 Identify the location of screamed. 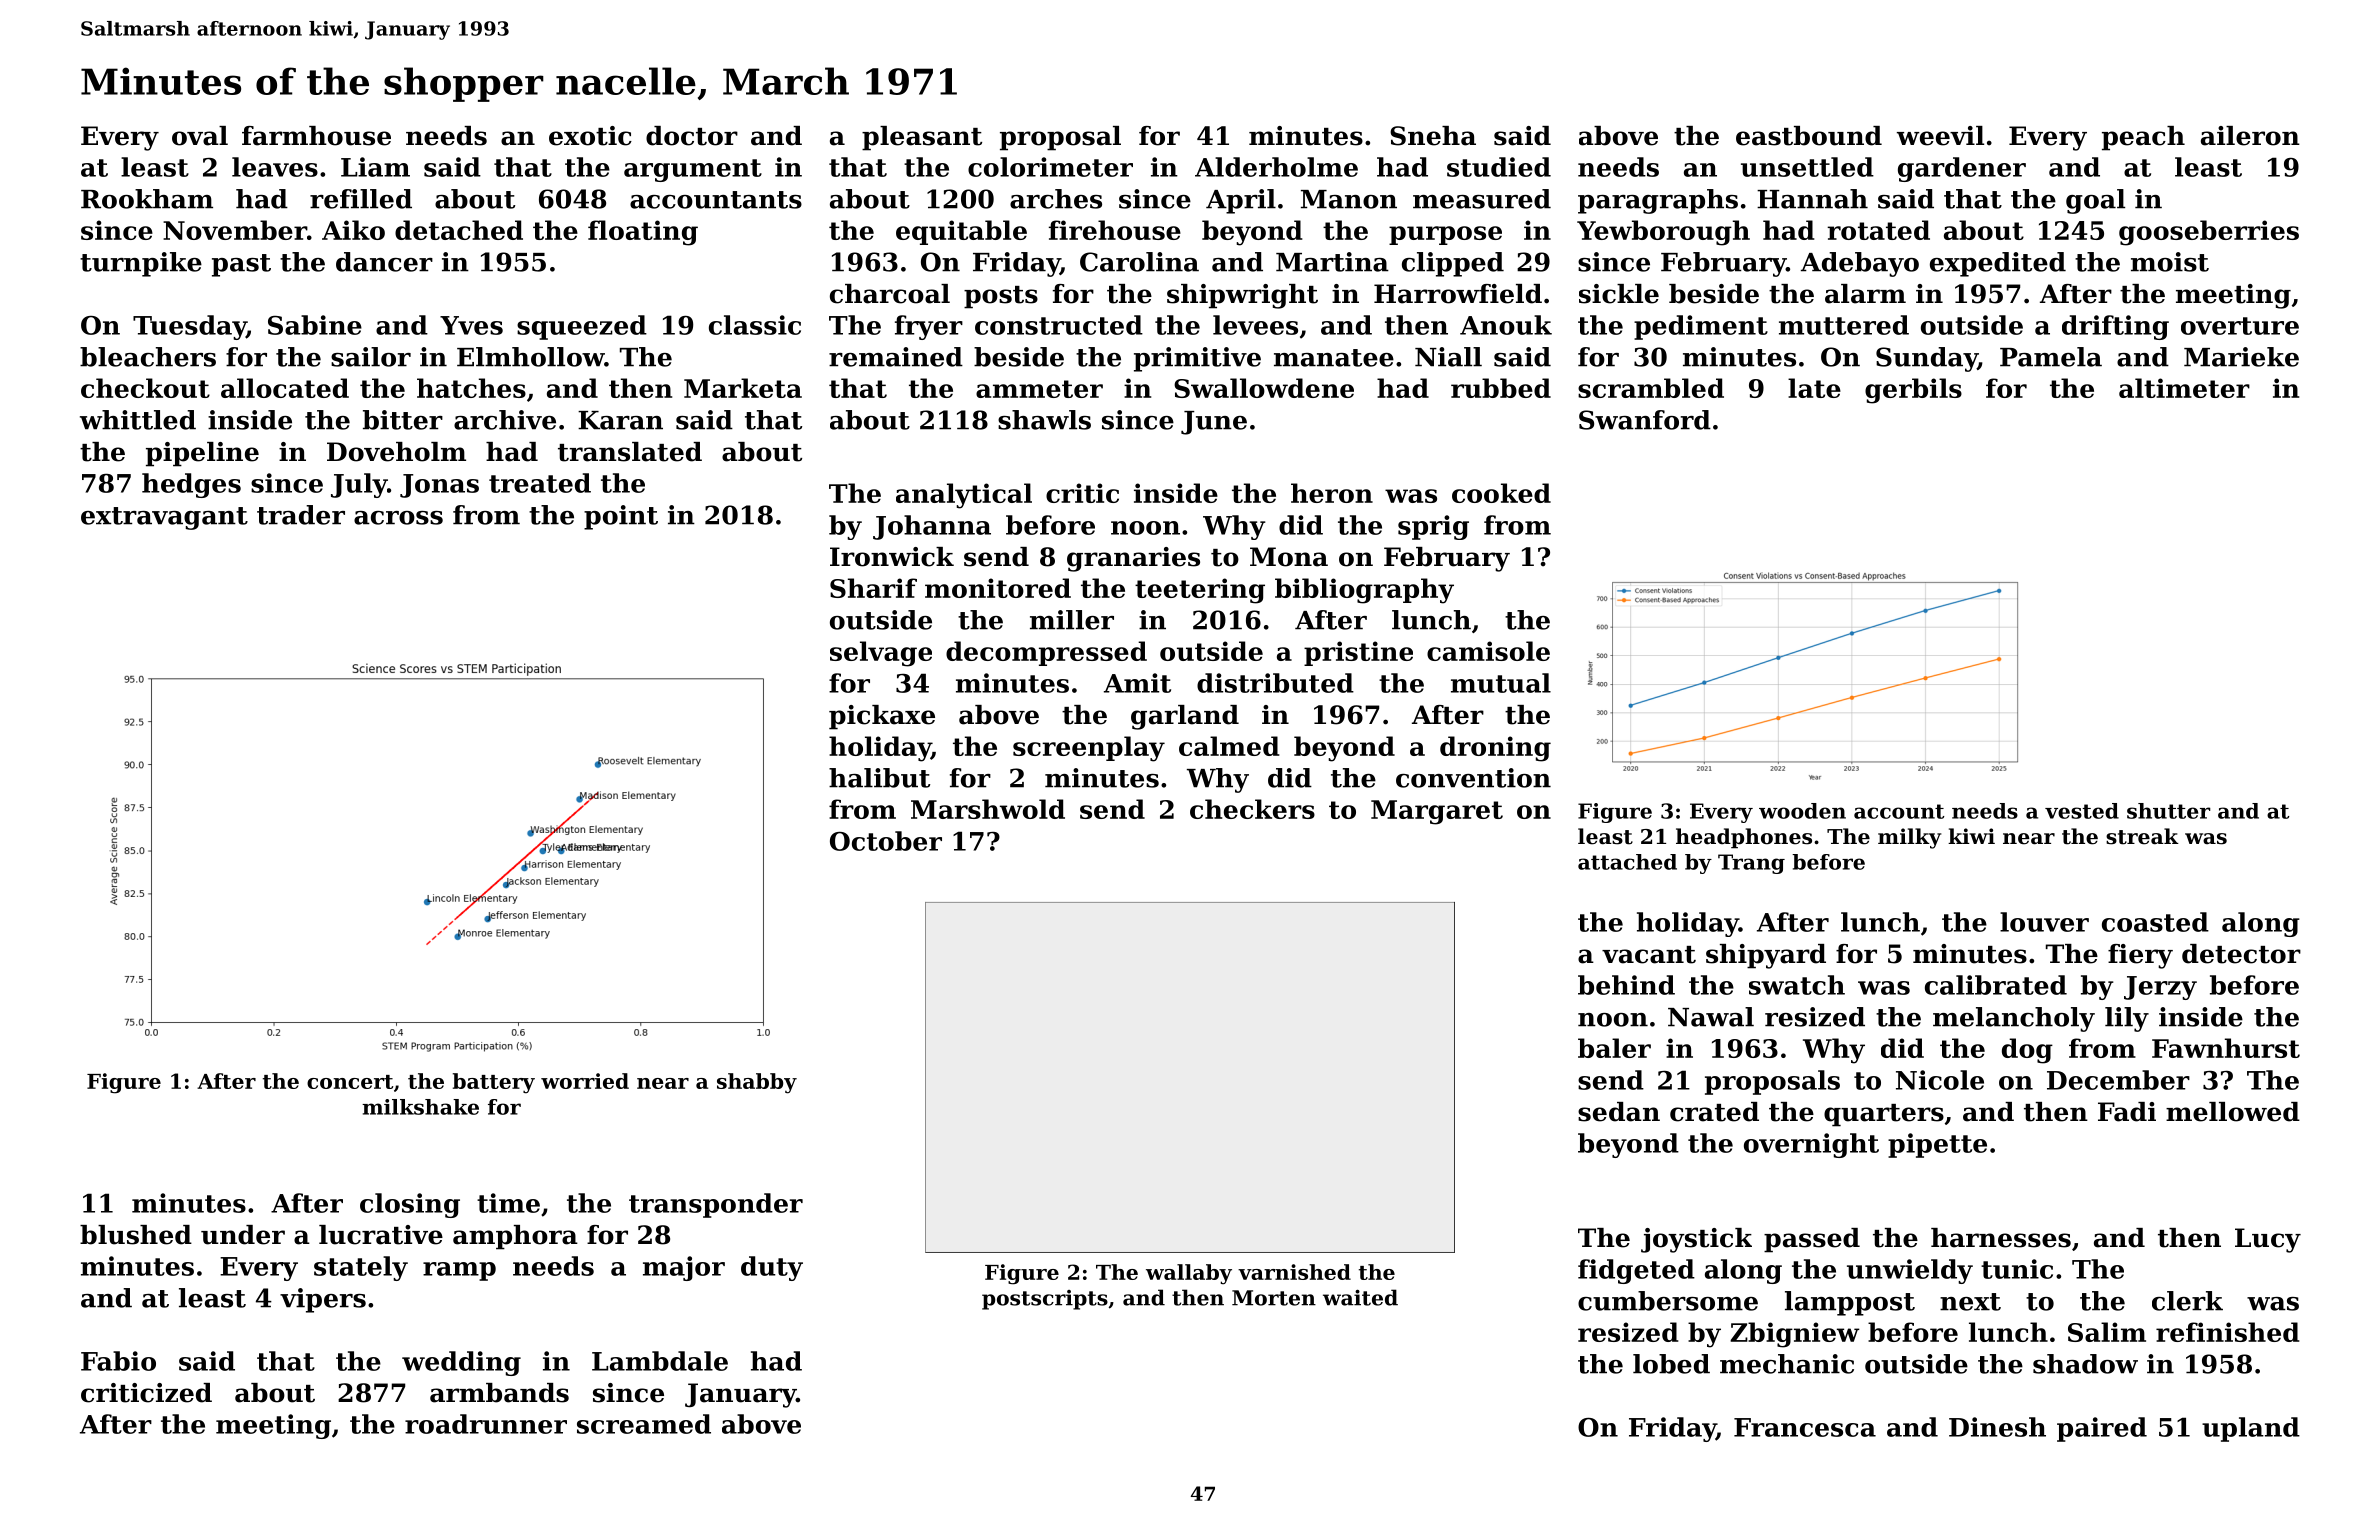
(644, 1424).
